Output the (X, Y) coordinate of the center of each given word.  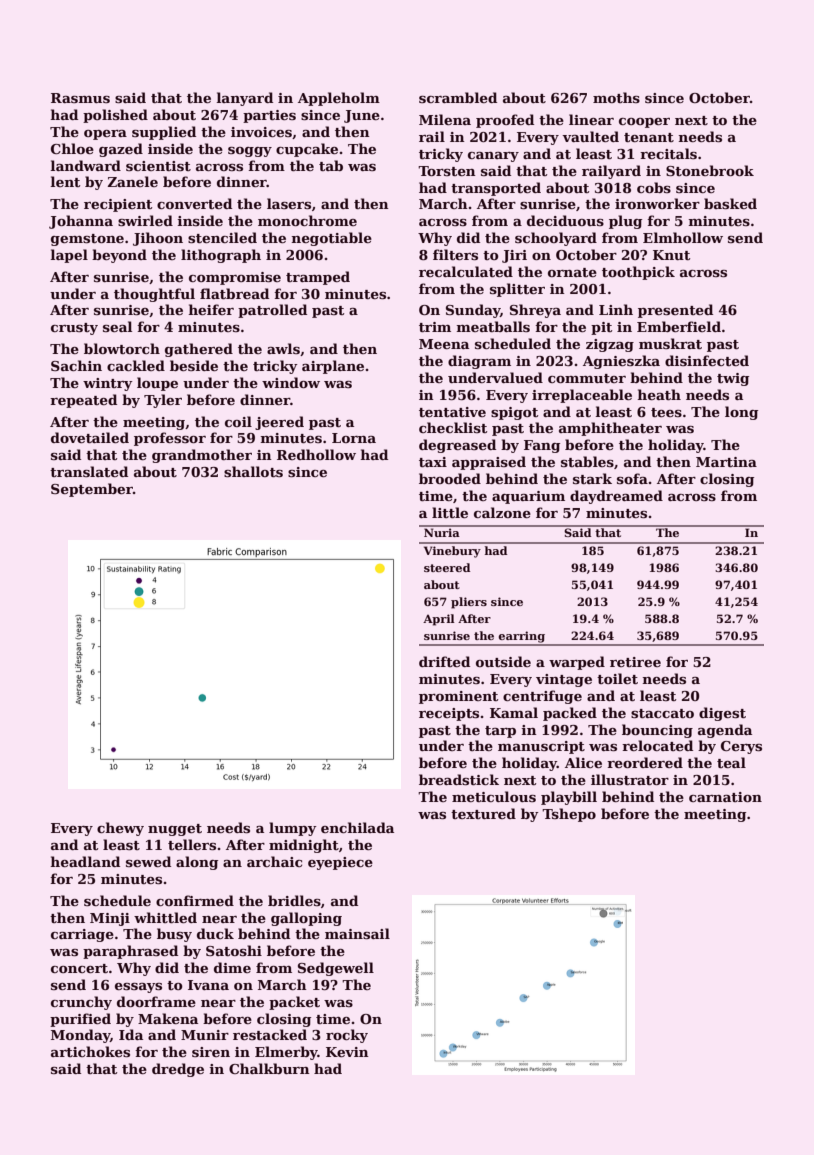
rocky (347, 1036)
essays (138, 988)
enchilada (357, 827)
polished (115, 116)
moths (616, 97)
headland (85, 861)
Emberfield (679, 326)
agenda (725, 731)
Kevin (347, 1052)
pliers (469, 603)
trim (435, 327)
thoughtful (154, 295)
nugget (175, 830)
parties (269, 116)
